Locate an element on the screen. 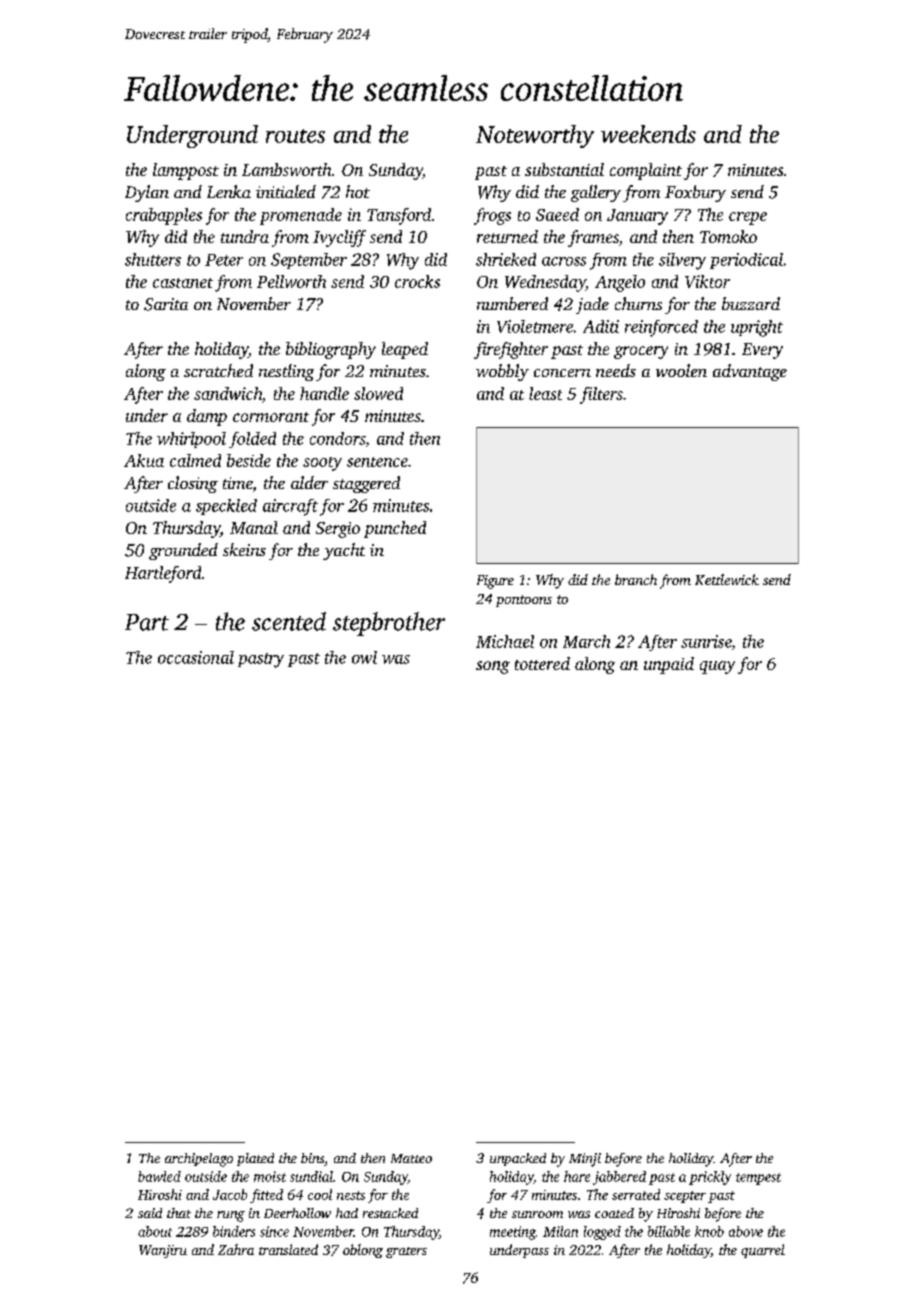 The height and width of the screenshot is (1311, 924). archipelago is located at coordinates (199, 1160).
